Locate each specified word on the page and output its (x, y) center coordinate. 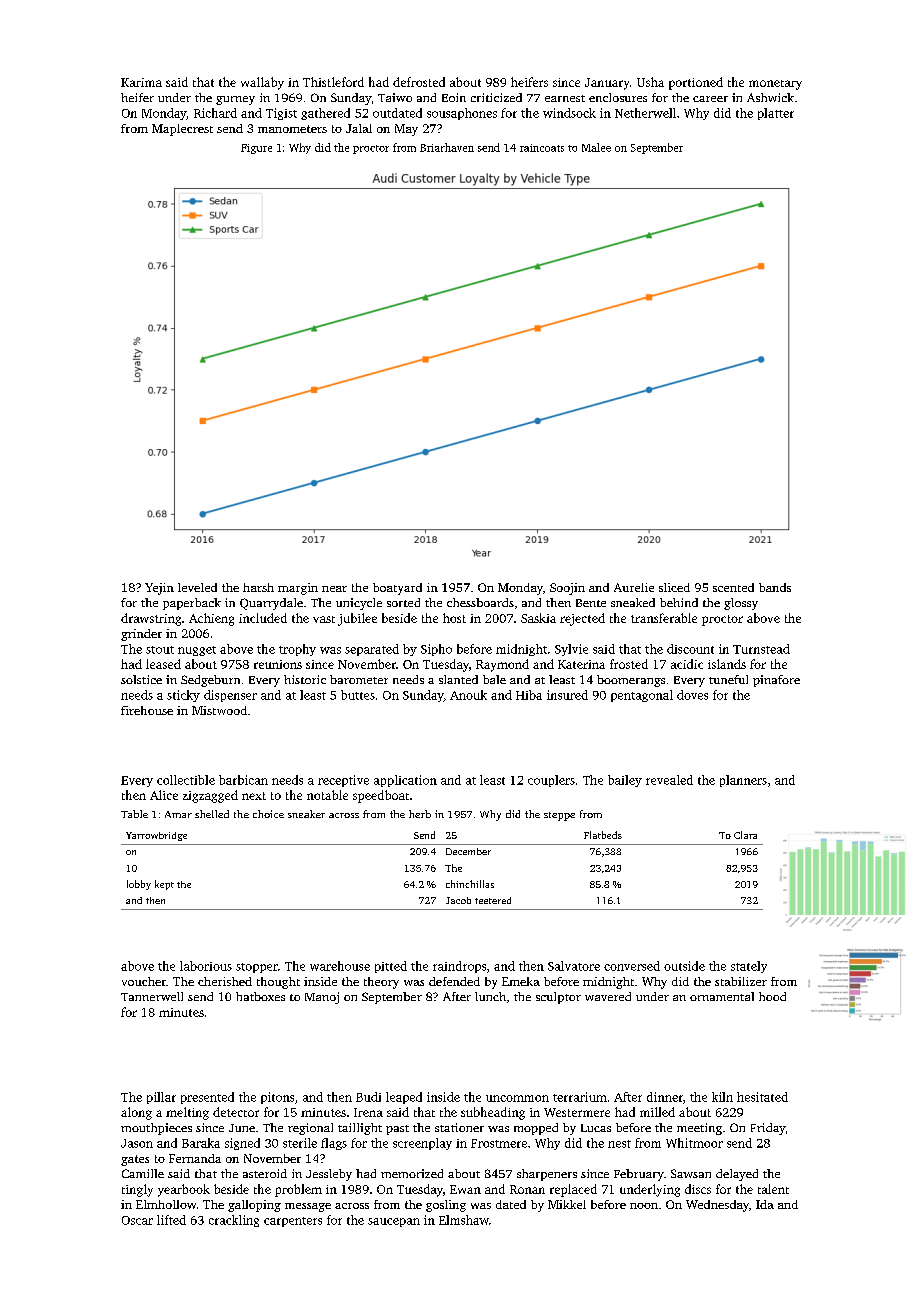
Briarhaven (447, 147)
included (263, 618)
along (136, 1113)
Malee (596, 147)
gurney (235, 100)
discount (690, 649)
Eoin (454, 97)
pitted (391, 967)
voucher (144, 981)
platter (776, 114)
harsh (258, 587)
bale (494, 679)
